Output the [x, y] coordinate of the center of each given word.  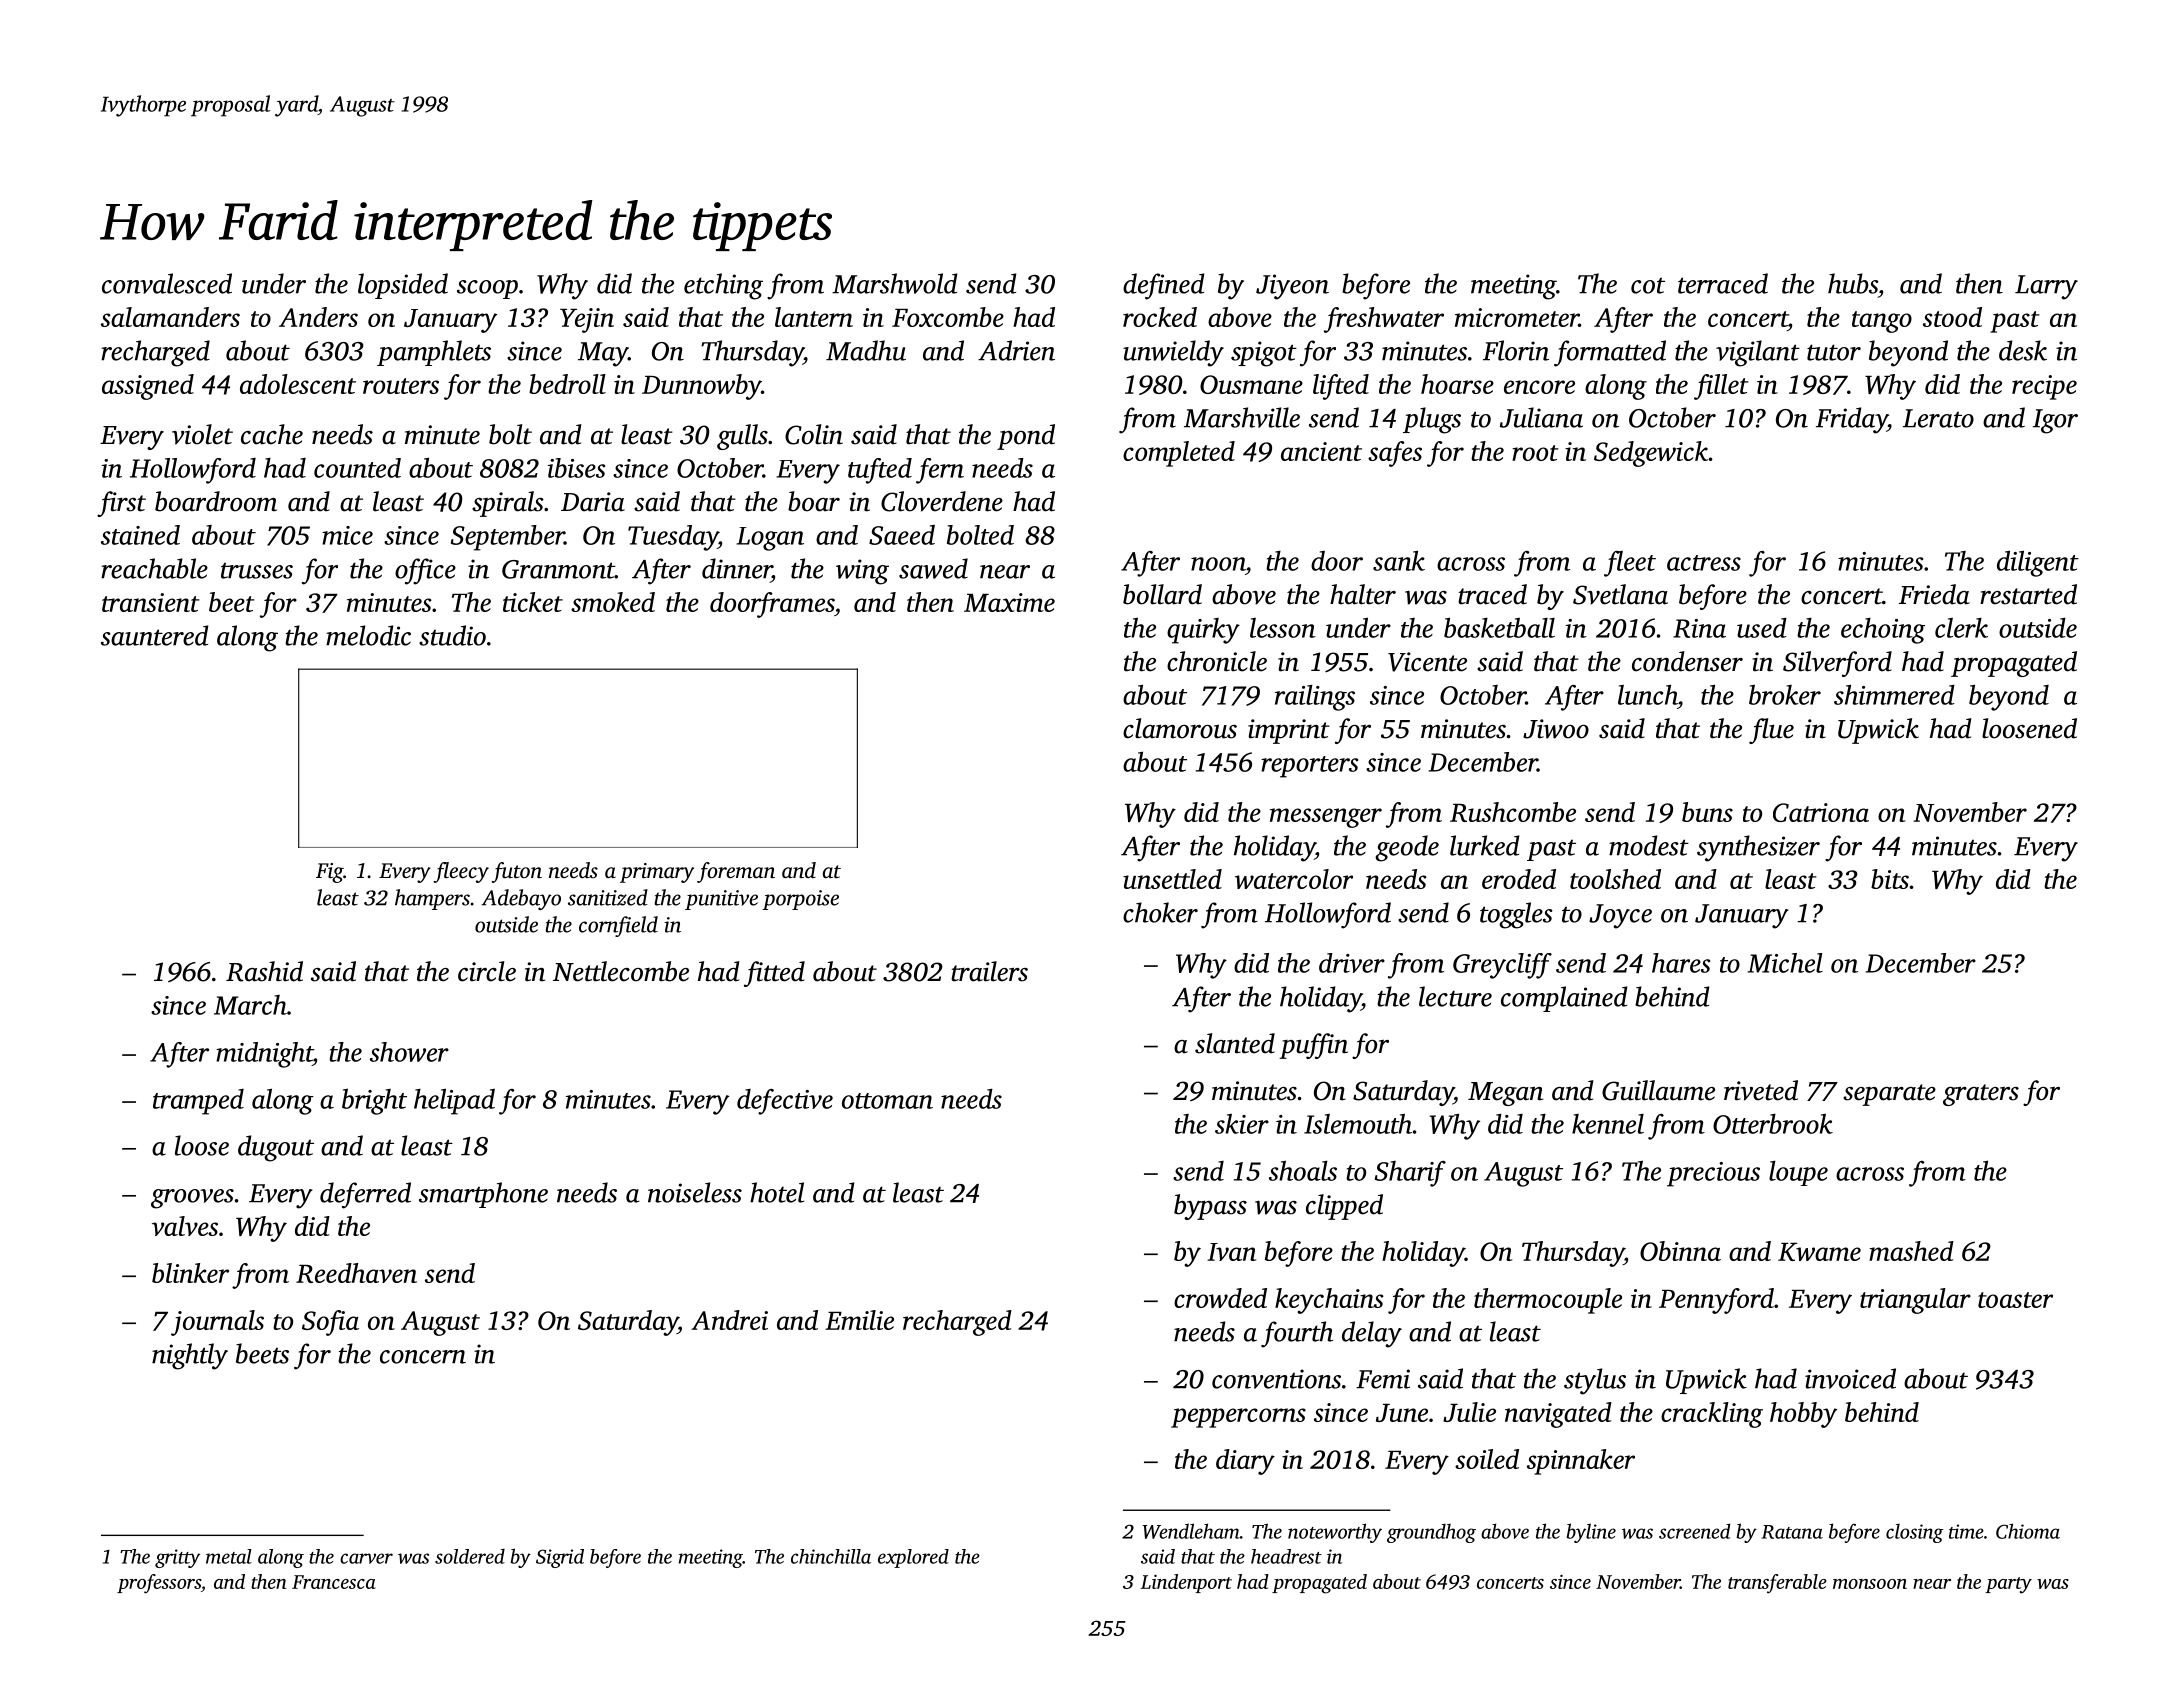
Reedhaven [356, 1273]
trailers [989, 971]
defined [1163, 286]
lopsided [403, 286]
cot [1648, 285]
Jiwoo [1556, 729]
